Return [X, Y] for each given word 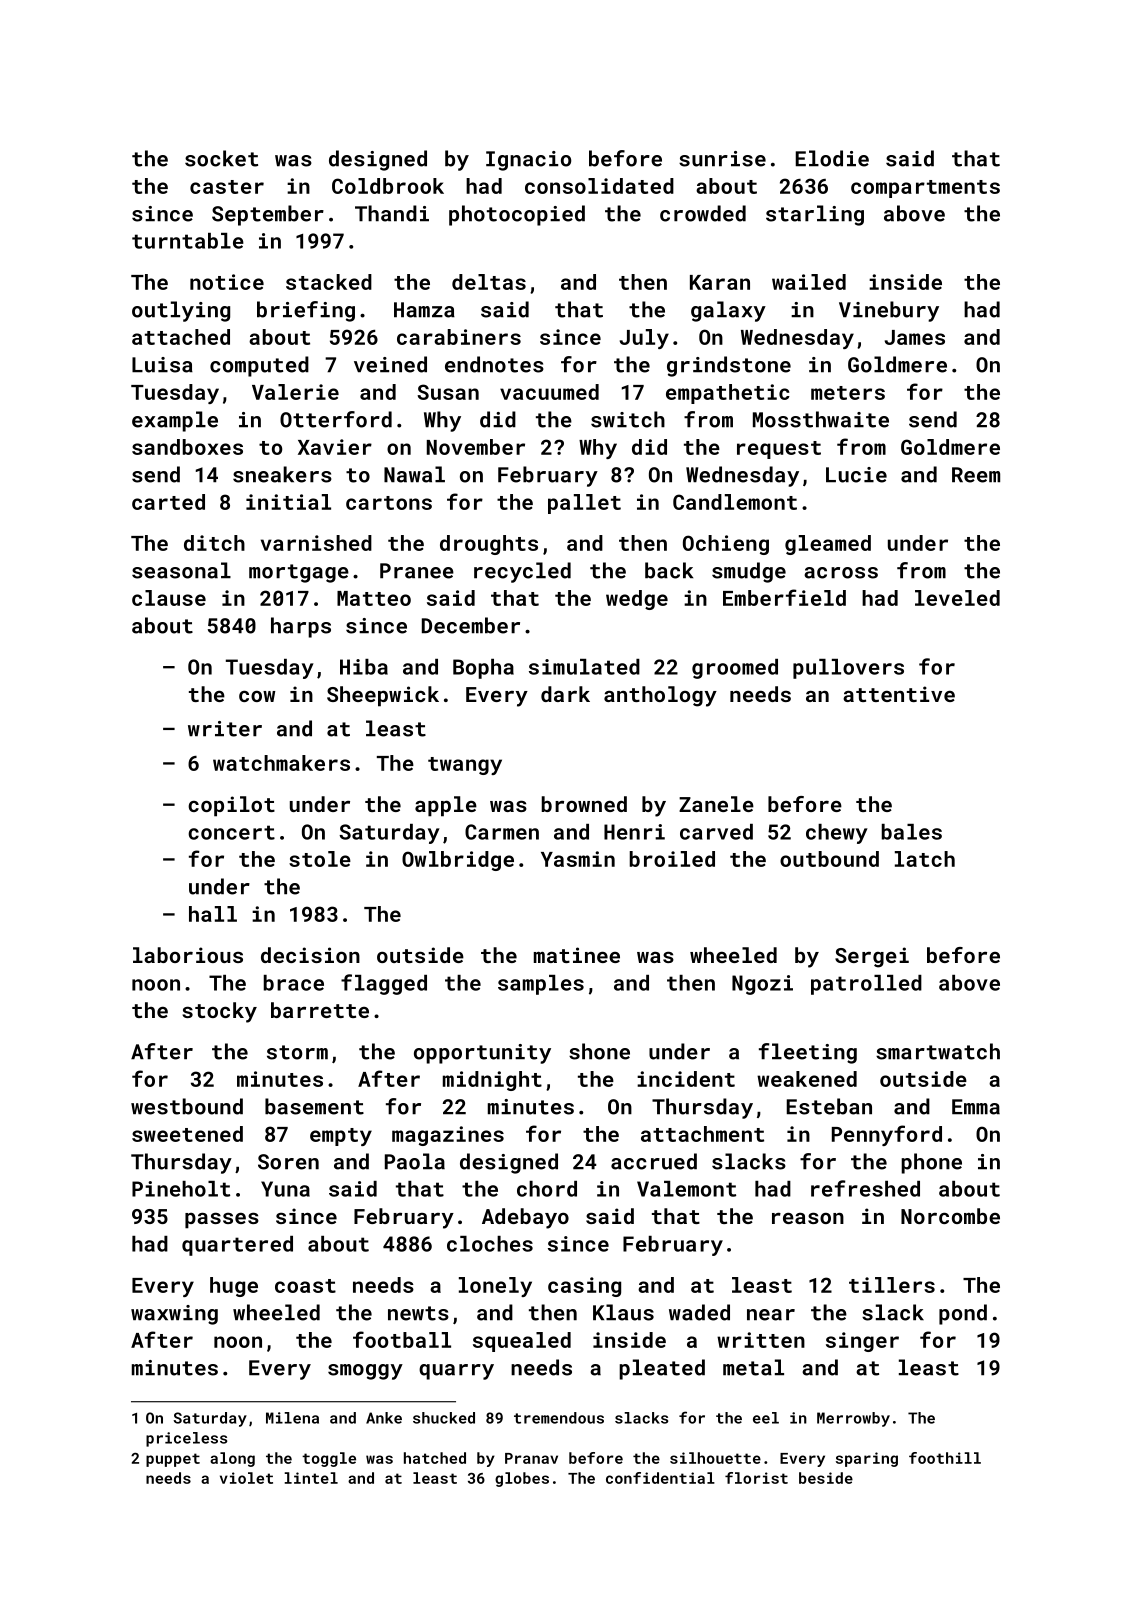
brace [294, 983]
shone [599, 1051]
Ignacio [528, 161]
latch [925, 859]
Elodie [832, 158]
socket [221, 158]
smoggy [365, 1372]
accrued [654, 1161]
